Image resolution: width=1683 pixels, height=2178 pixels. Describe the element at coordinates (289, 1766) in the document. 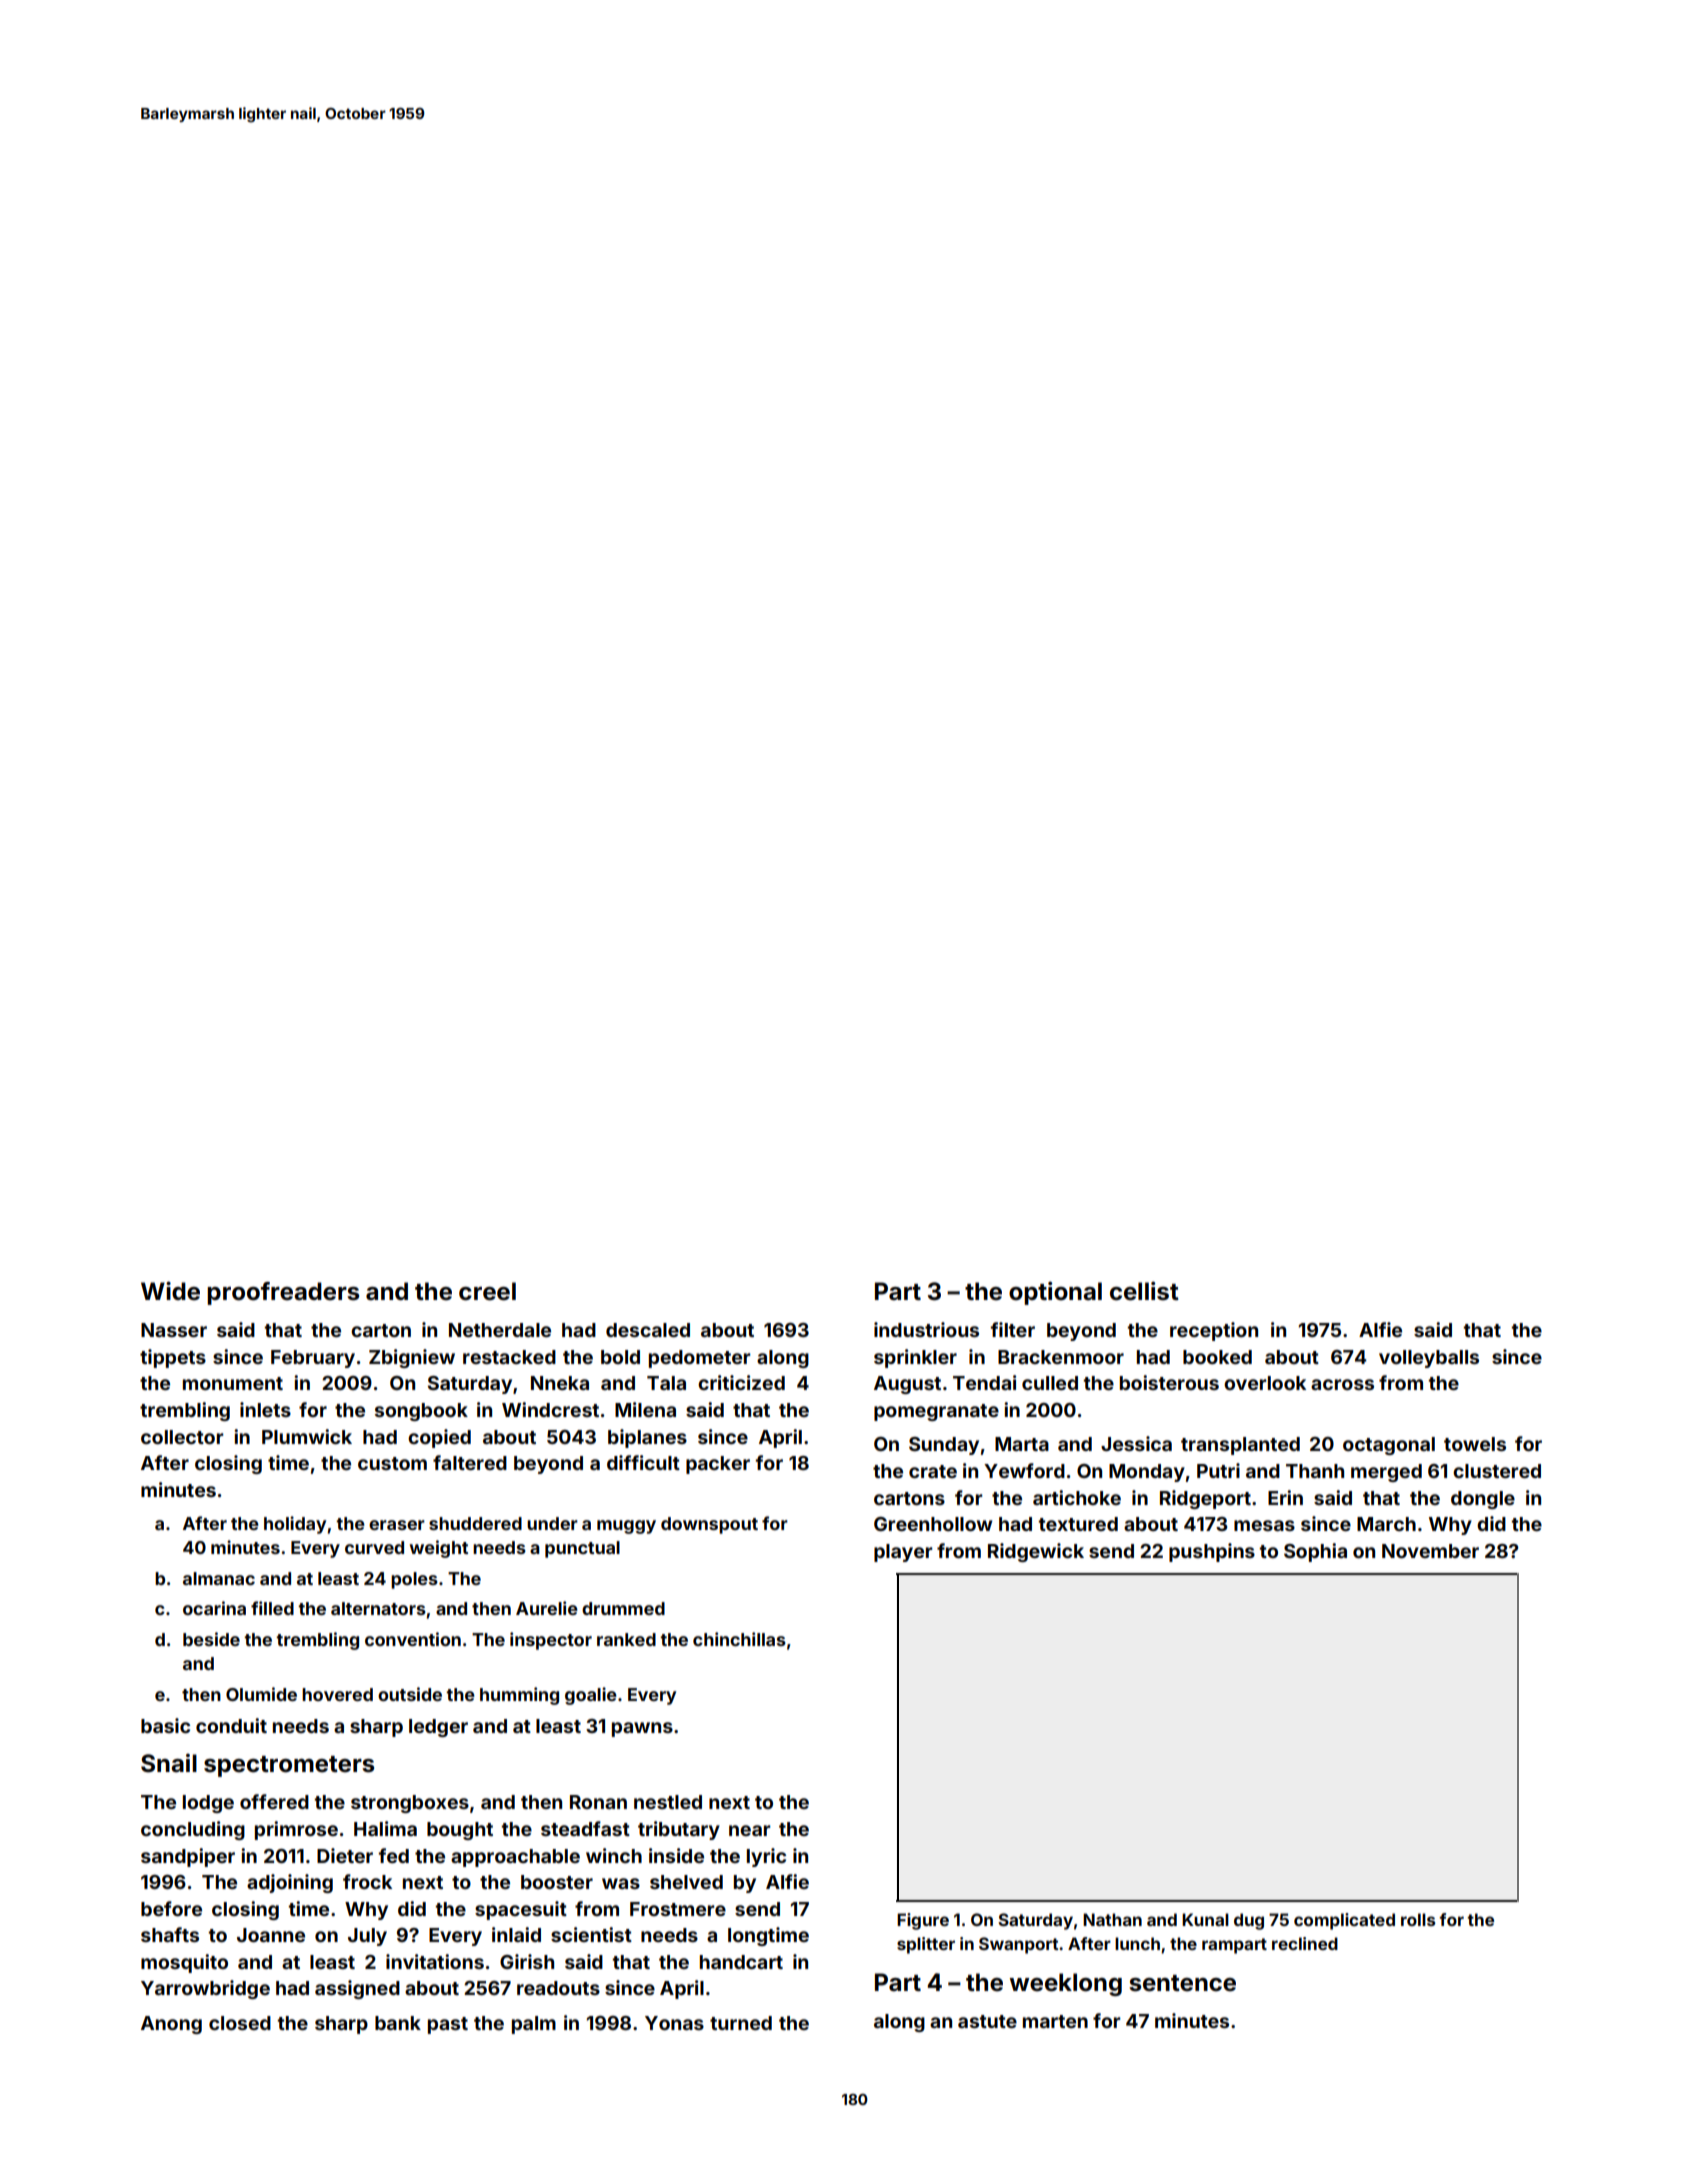

I see `spectrometers` at that location.
